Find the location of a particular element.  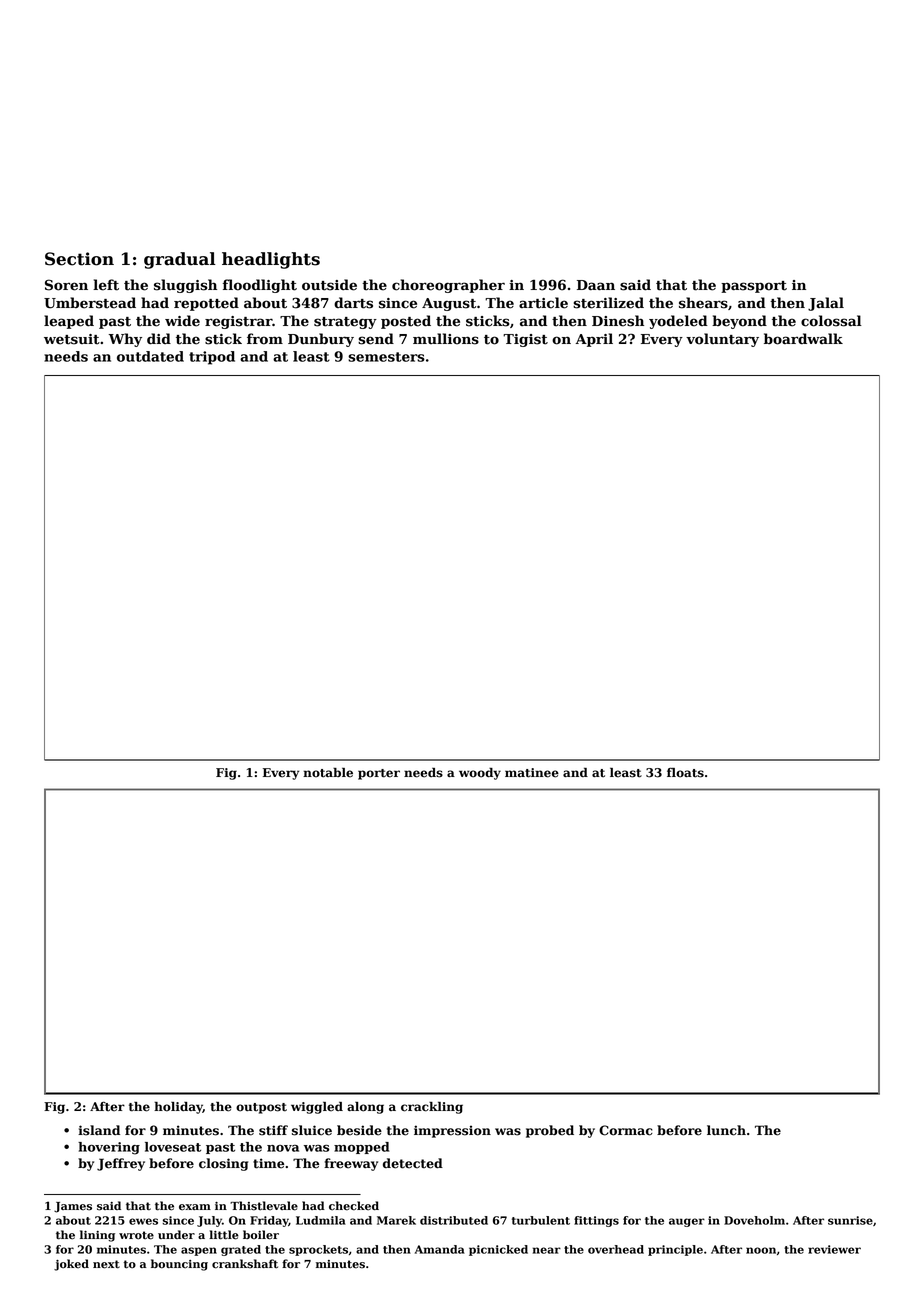

holiday is located at coordinates (178, 1108).
